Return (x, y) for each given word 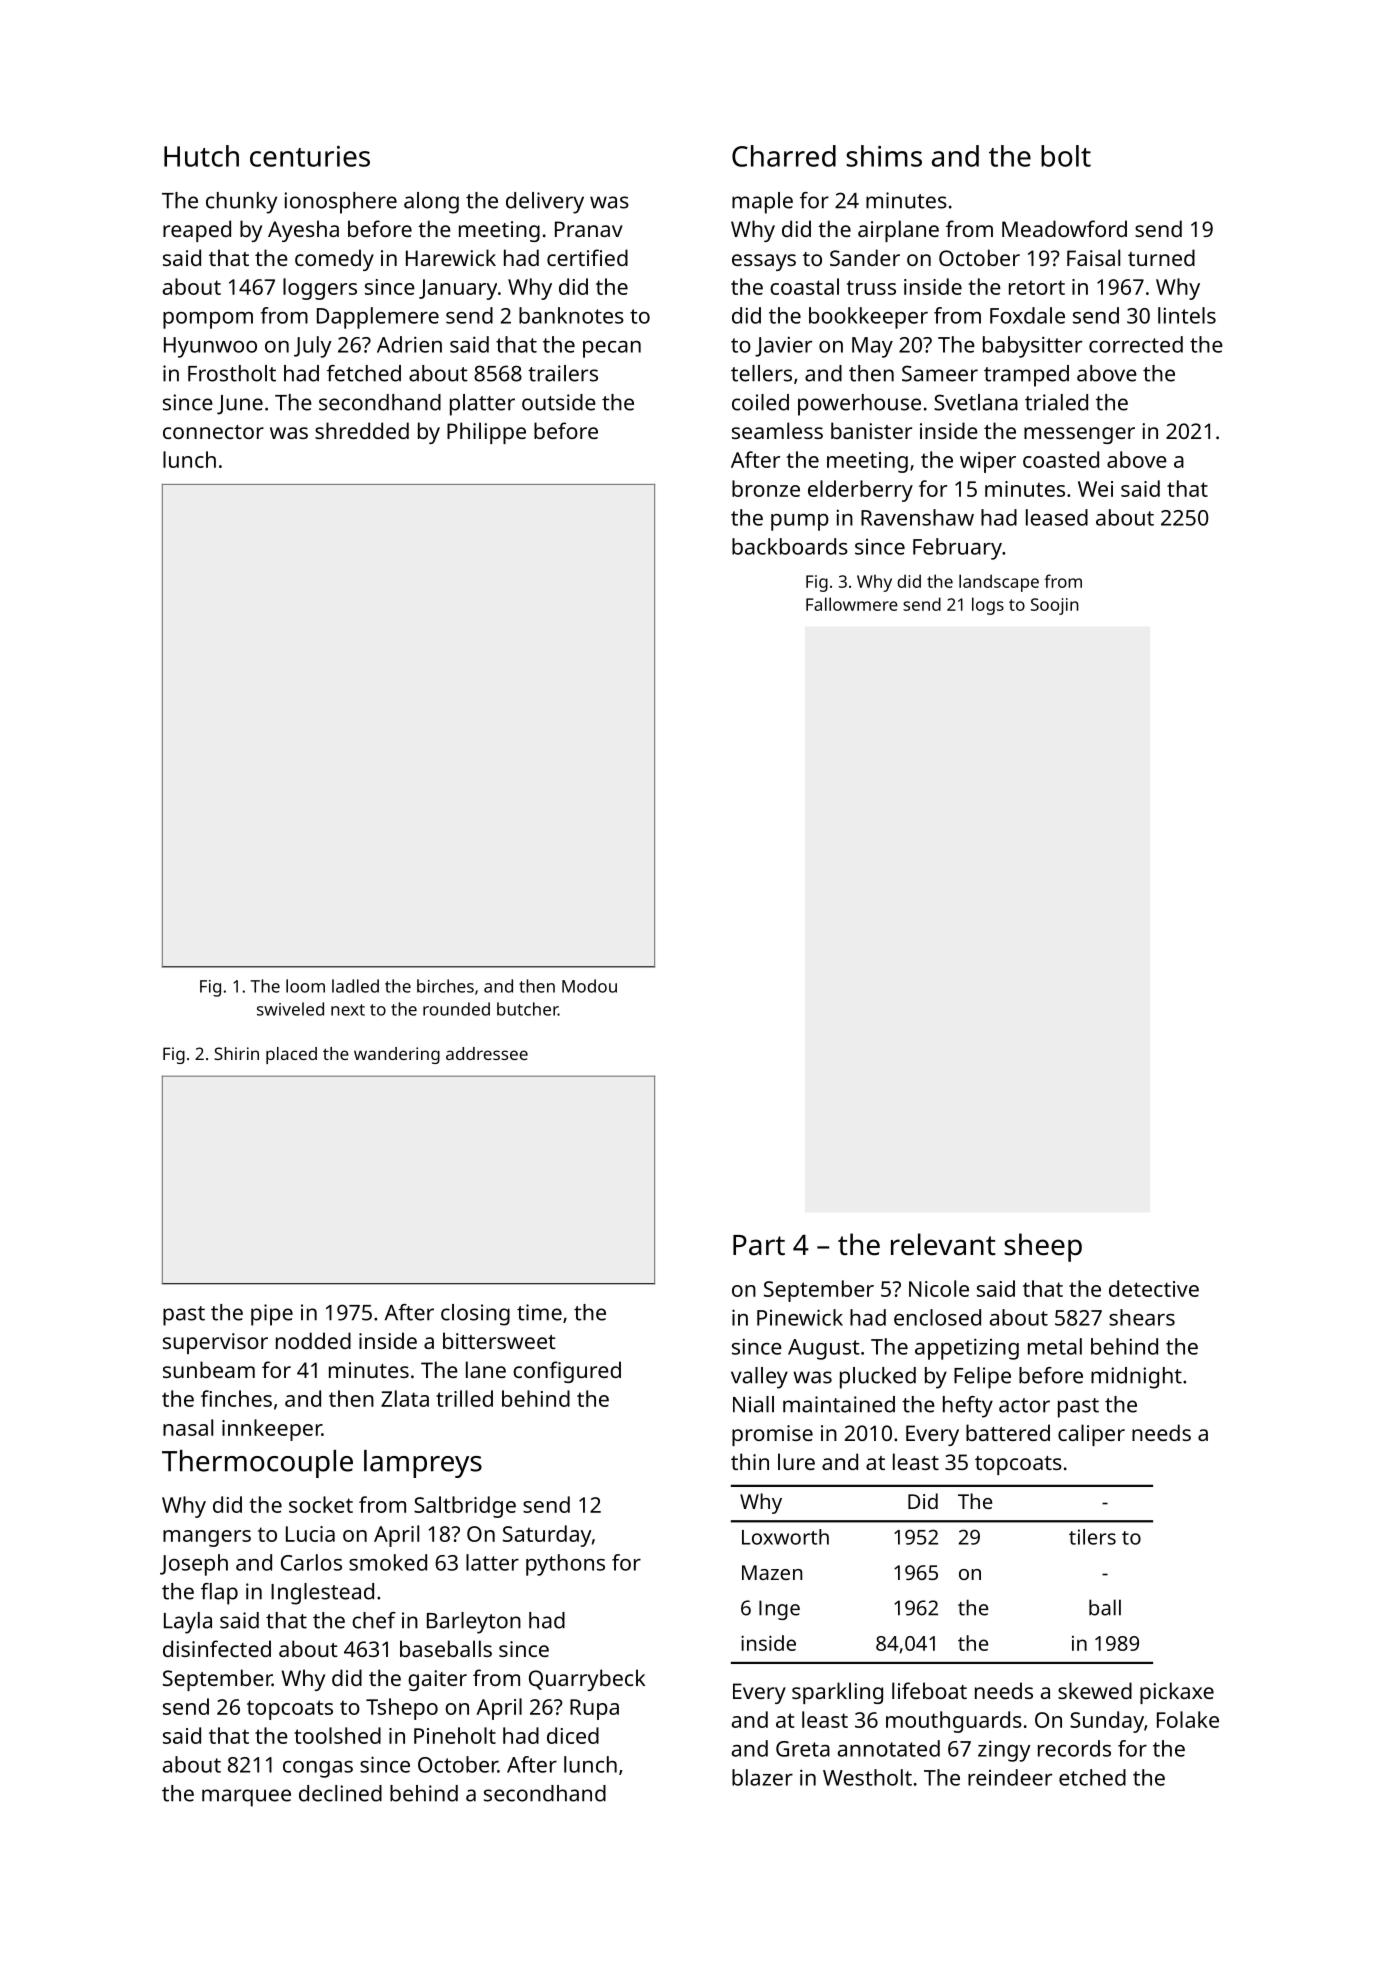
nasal (188, 1427)
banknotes (571, 315)
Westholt (867, 1777)
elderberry (860, 491)
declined (340, 1793)
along (431, 203)
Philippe (486, 433)
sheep (1043, 1247)
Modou (589, 986)
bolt (1066, 156)
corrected (1136, 344)
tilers (1092, 1537)
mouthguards (954, 1722)
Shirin (236, 1053)
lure (796, 1461)
